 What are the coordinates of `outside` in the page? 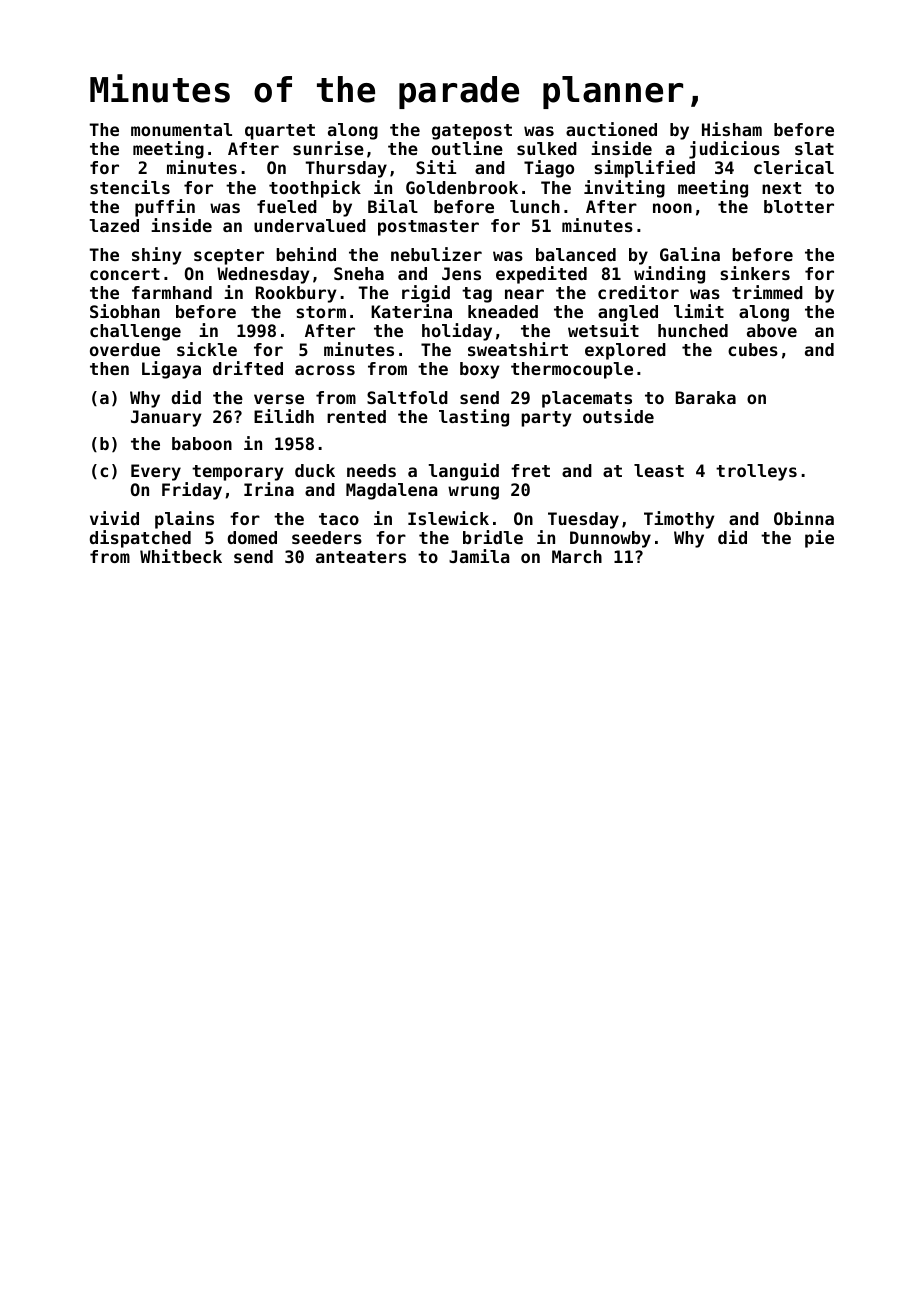 It's located at (618, 416).
